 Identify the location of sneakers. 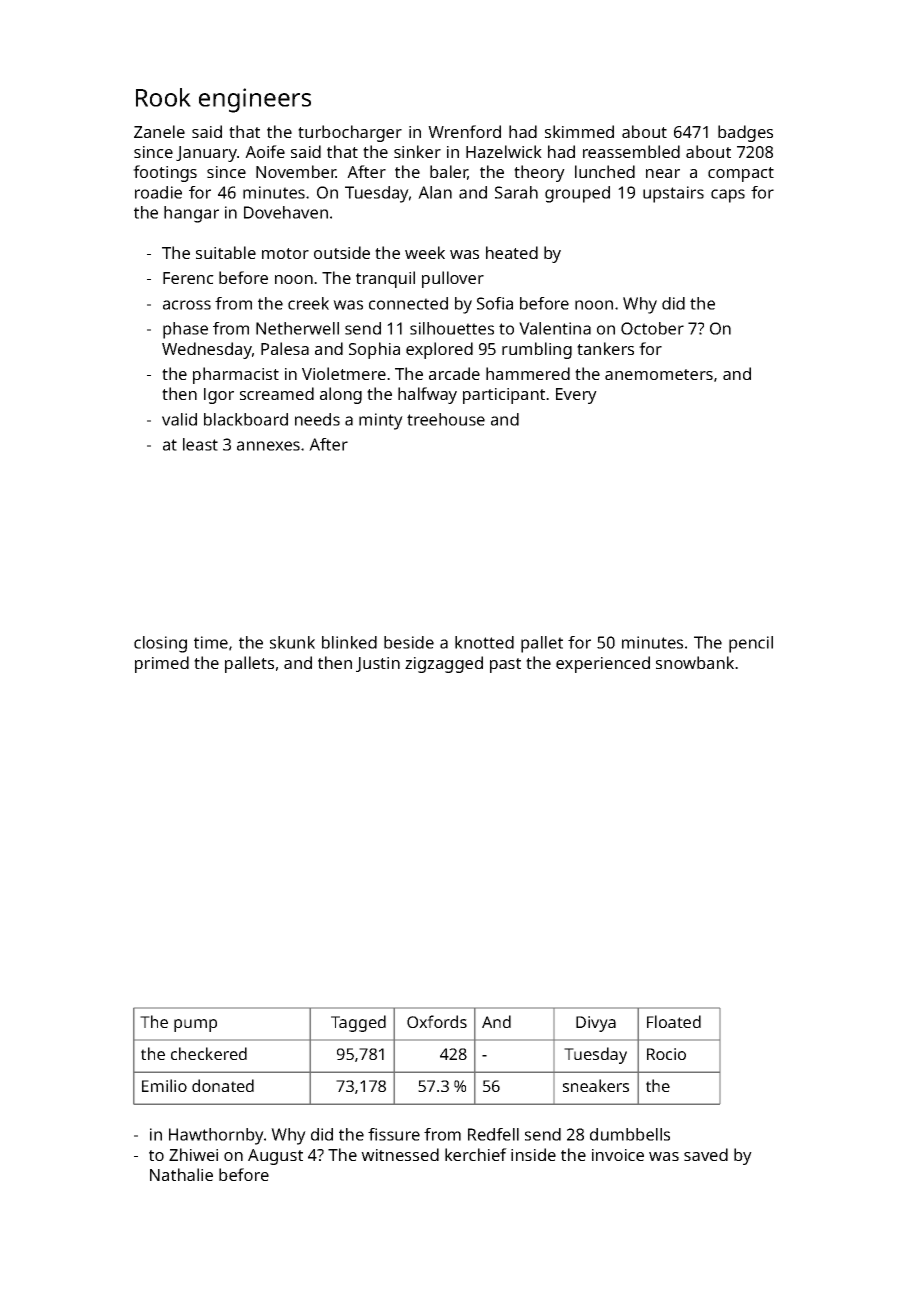
(596, 1085).
